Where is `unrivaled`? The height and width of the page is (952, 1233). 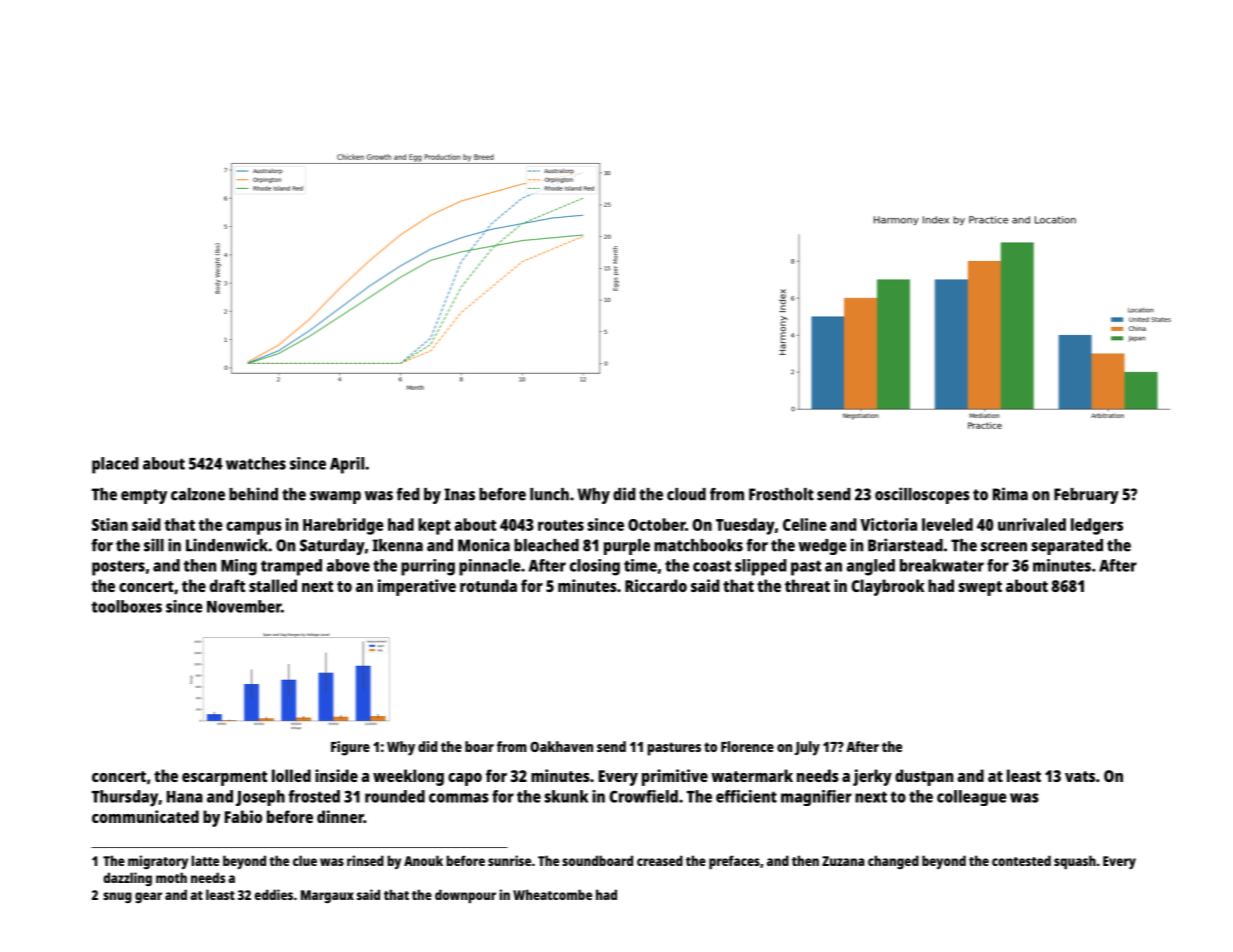 unrivaled is located at coordinates (1032, 524).
